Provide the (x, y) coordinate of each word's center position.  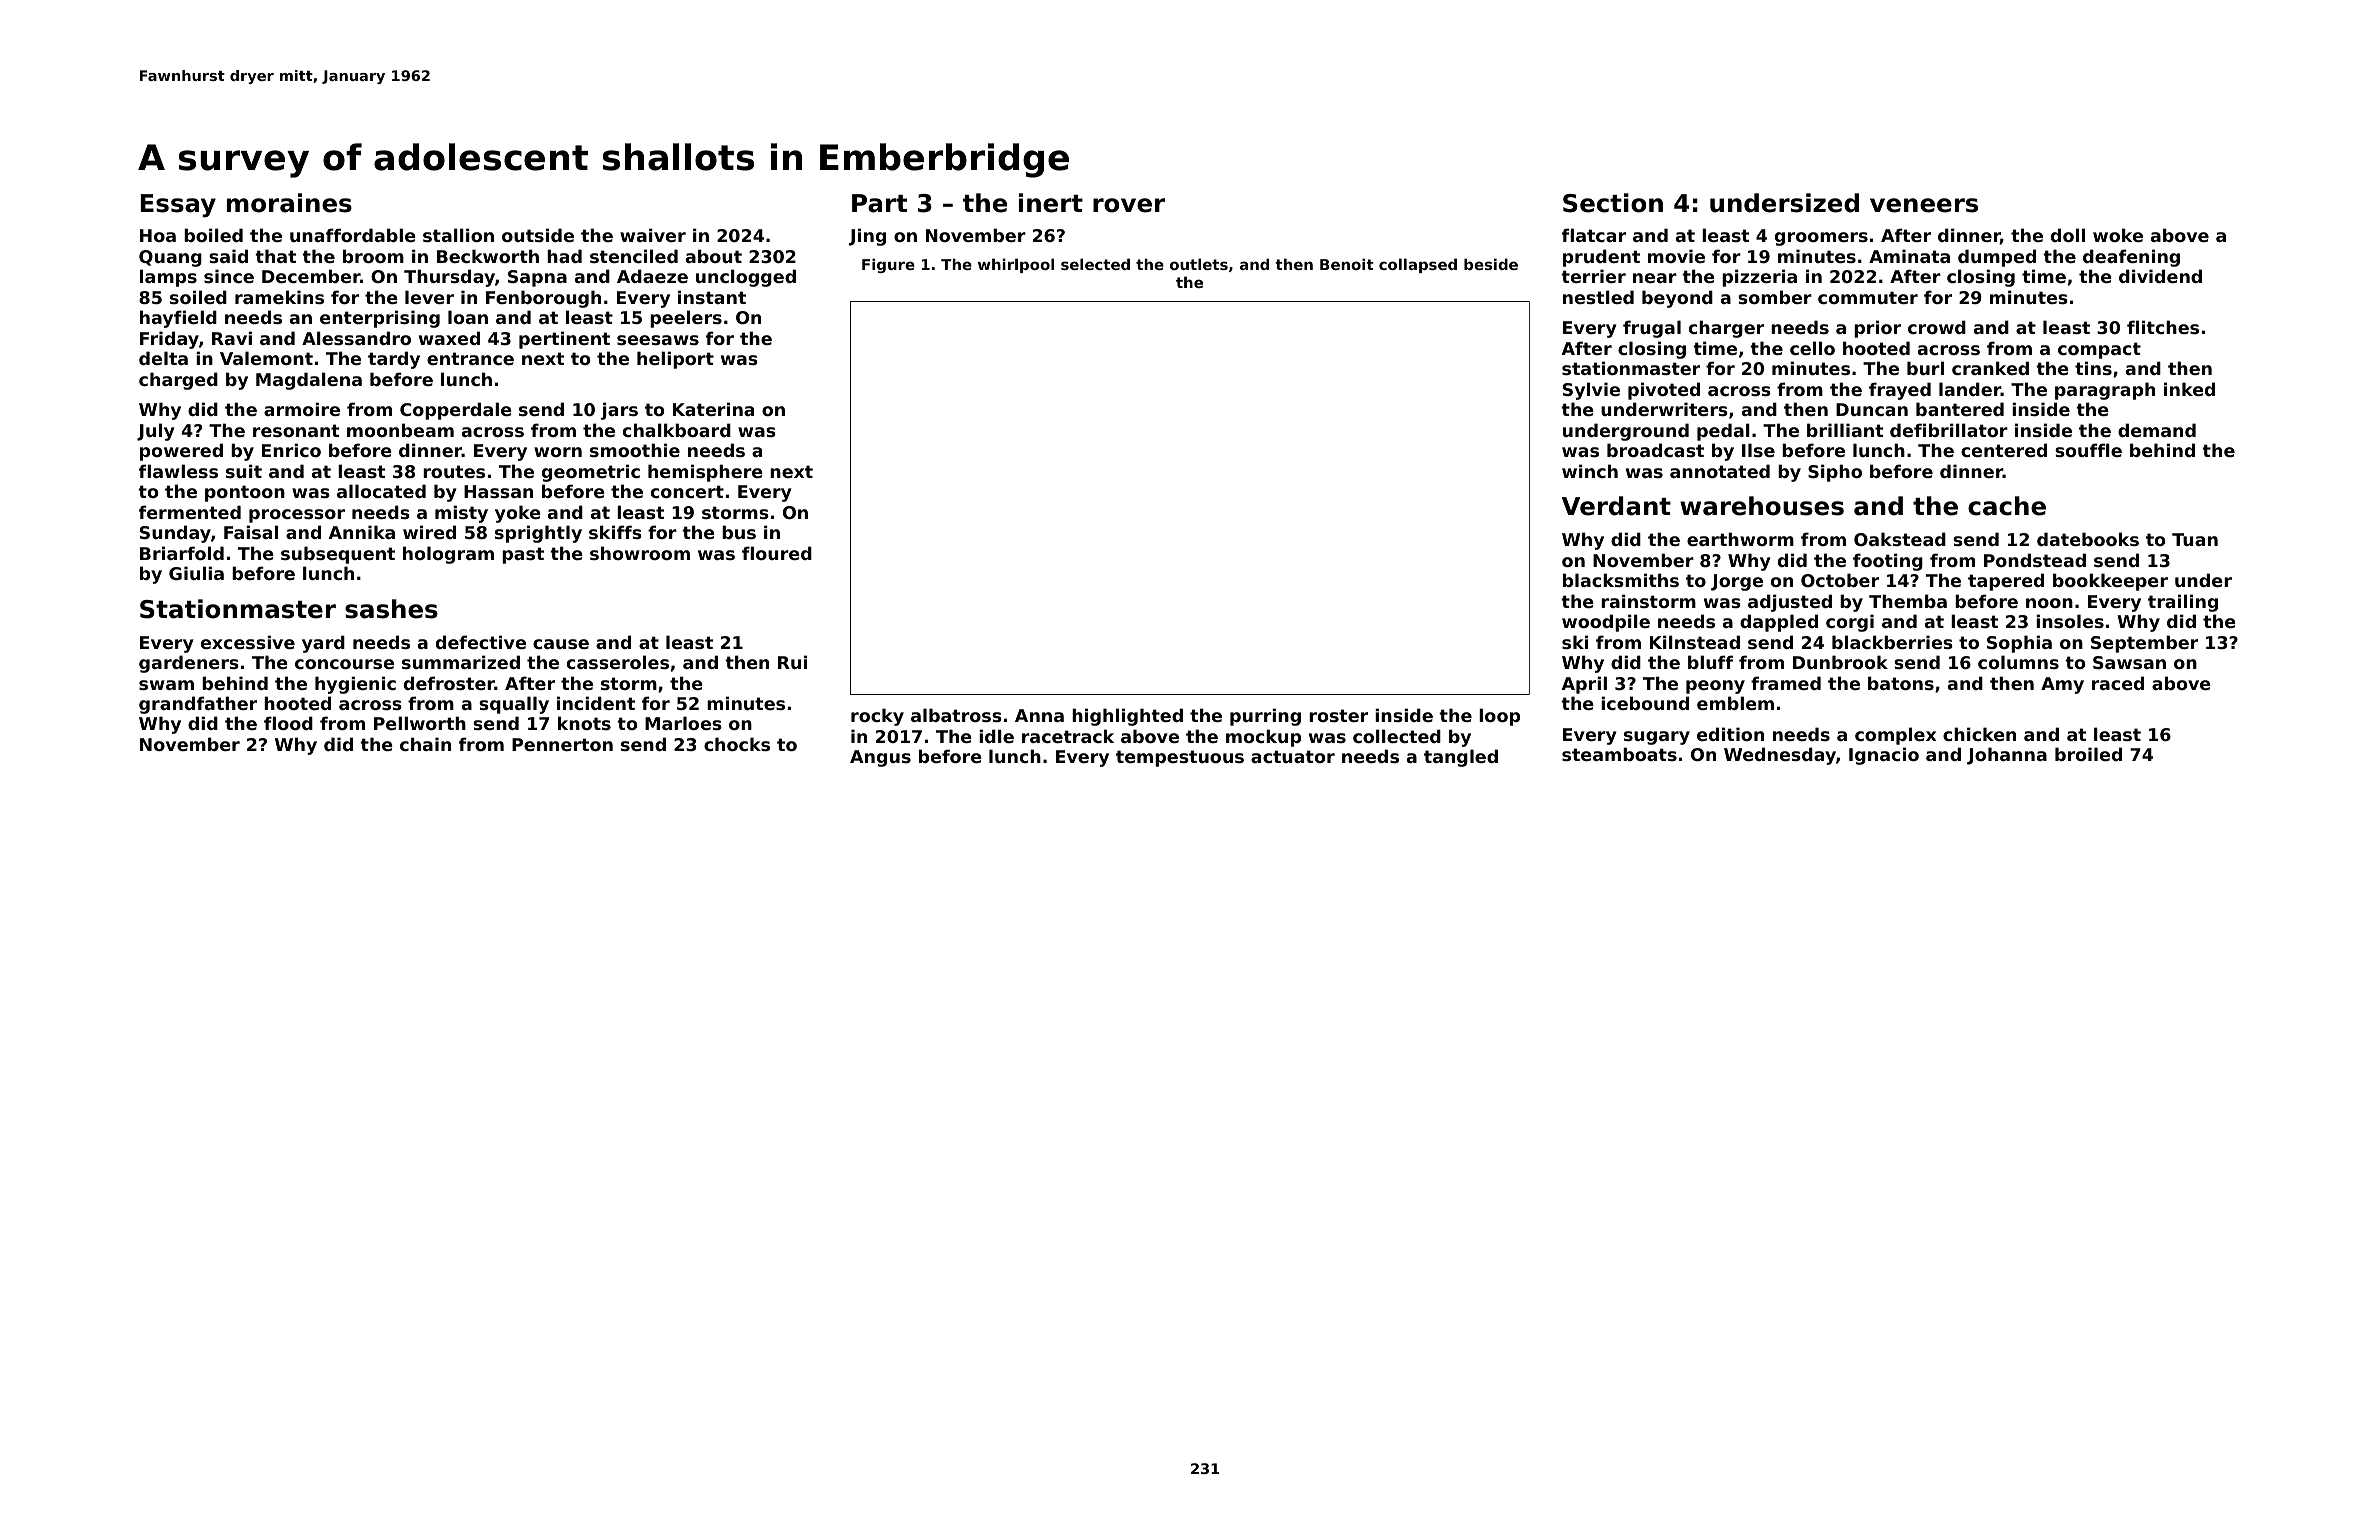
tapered (2006, 582)
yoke (518, 514)
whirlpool (1016, 265)
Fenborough (543, 299)
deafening (2131, 258)
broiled (2088, 754)
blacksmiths (1621, 580)
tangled (1461, 758)
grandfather (198, 705)
